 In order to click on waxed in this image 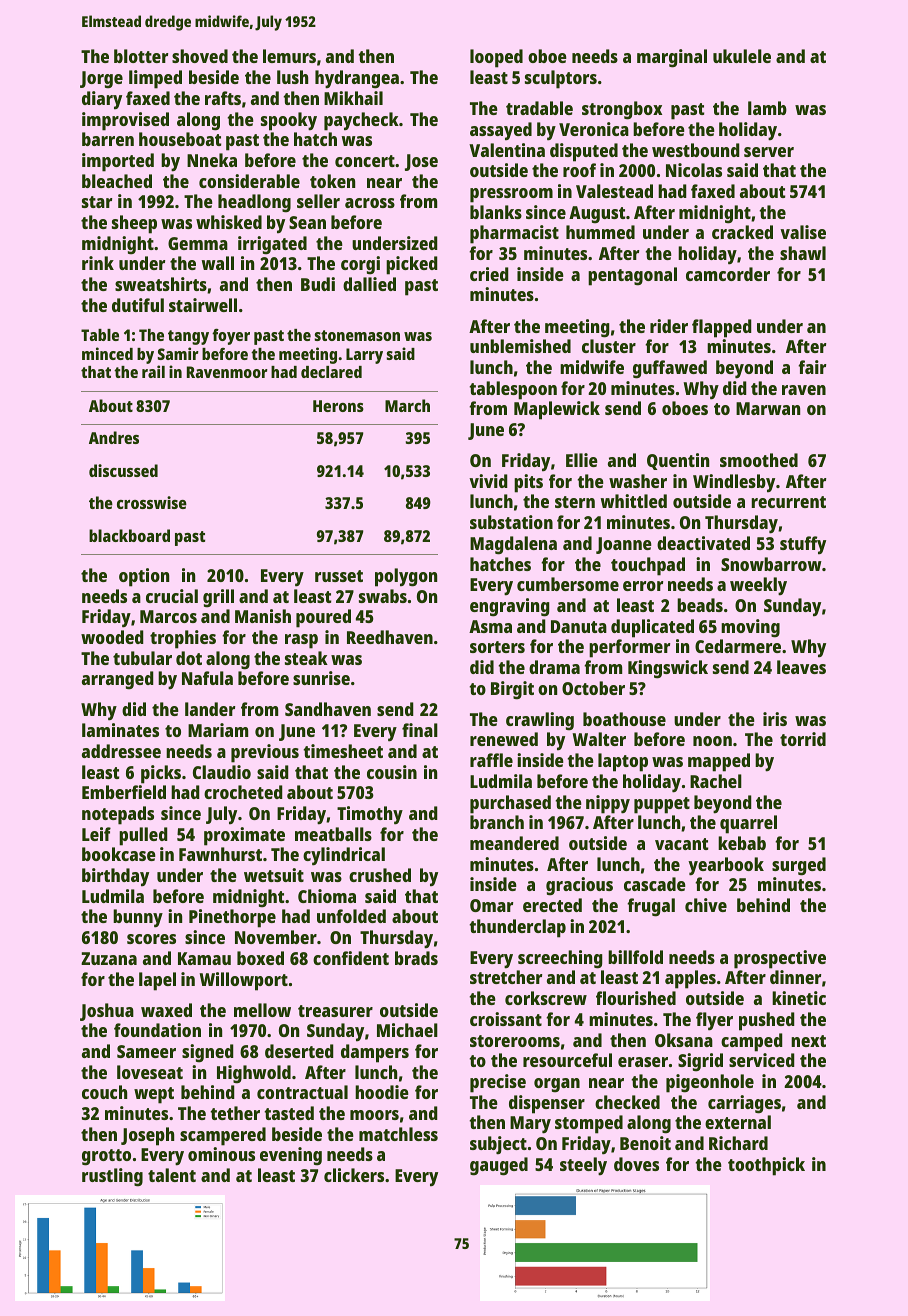, I will do `click(166, 1010)`.
